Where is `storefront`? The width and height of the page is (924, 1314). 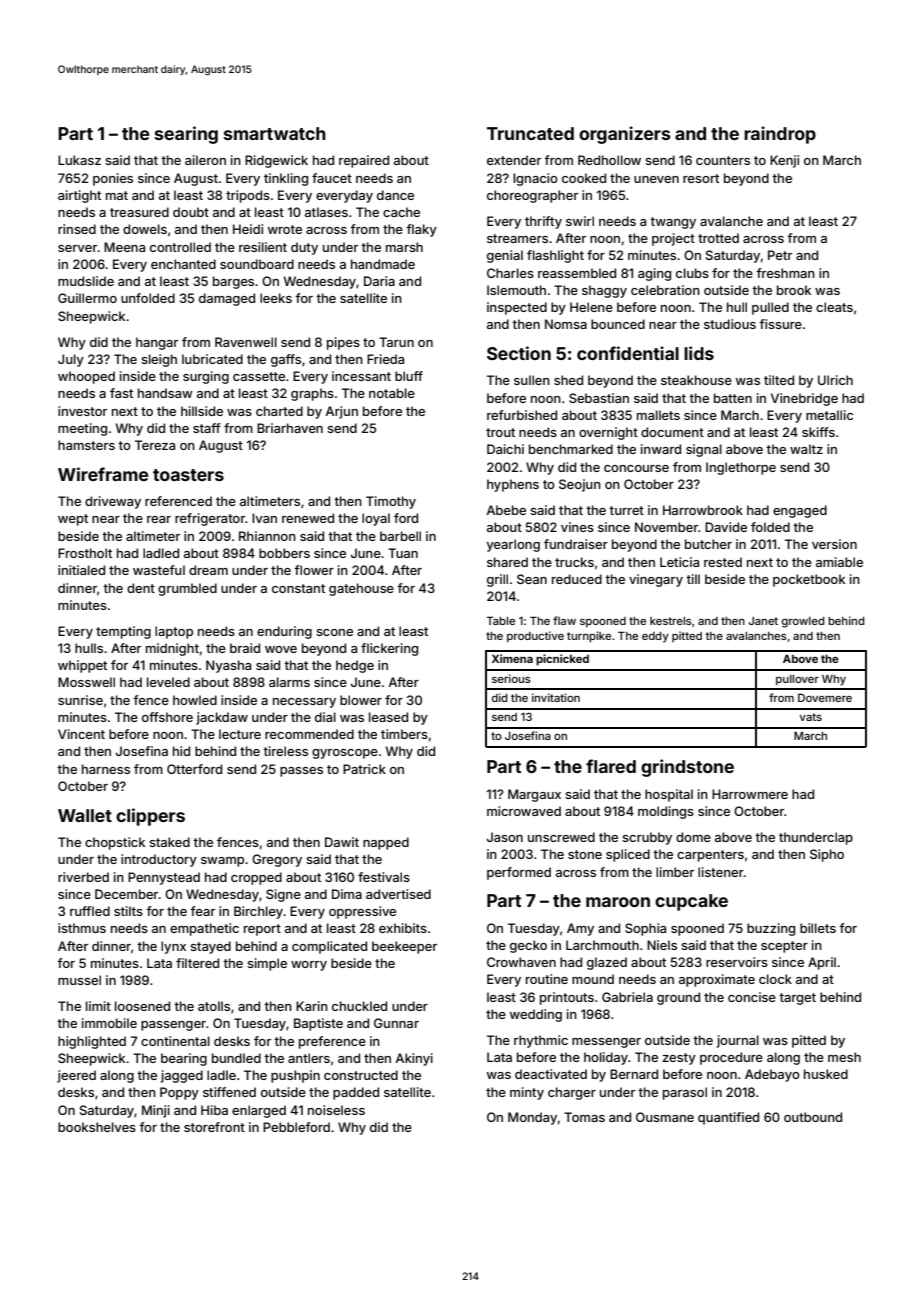 storefront is located at coordinates (214, 1127).
